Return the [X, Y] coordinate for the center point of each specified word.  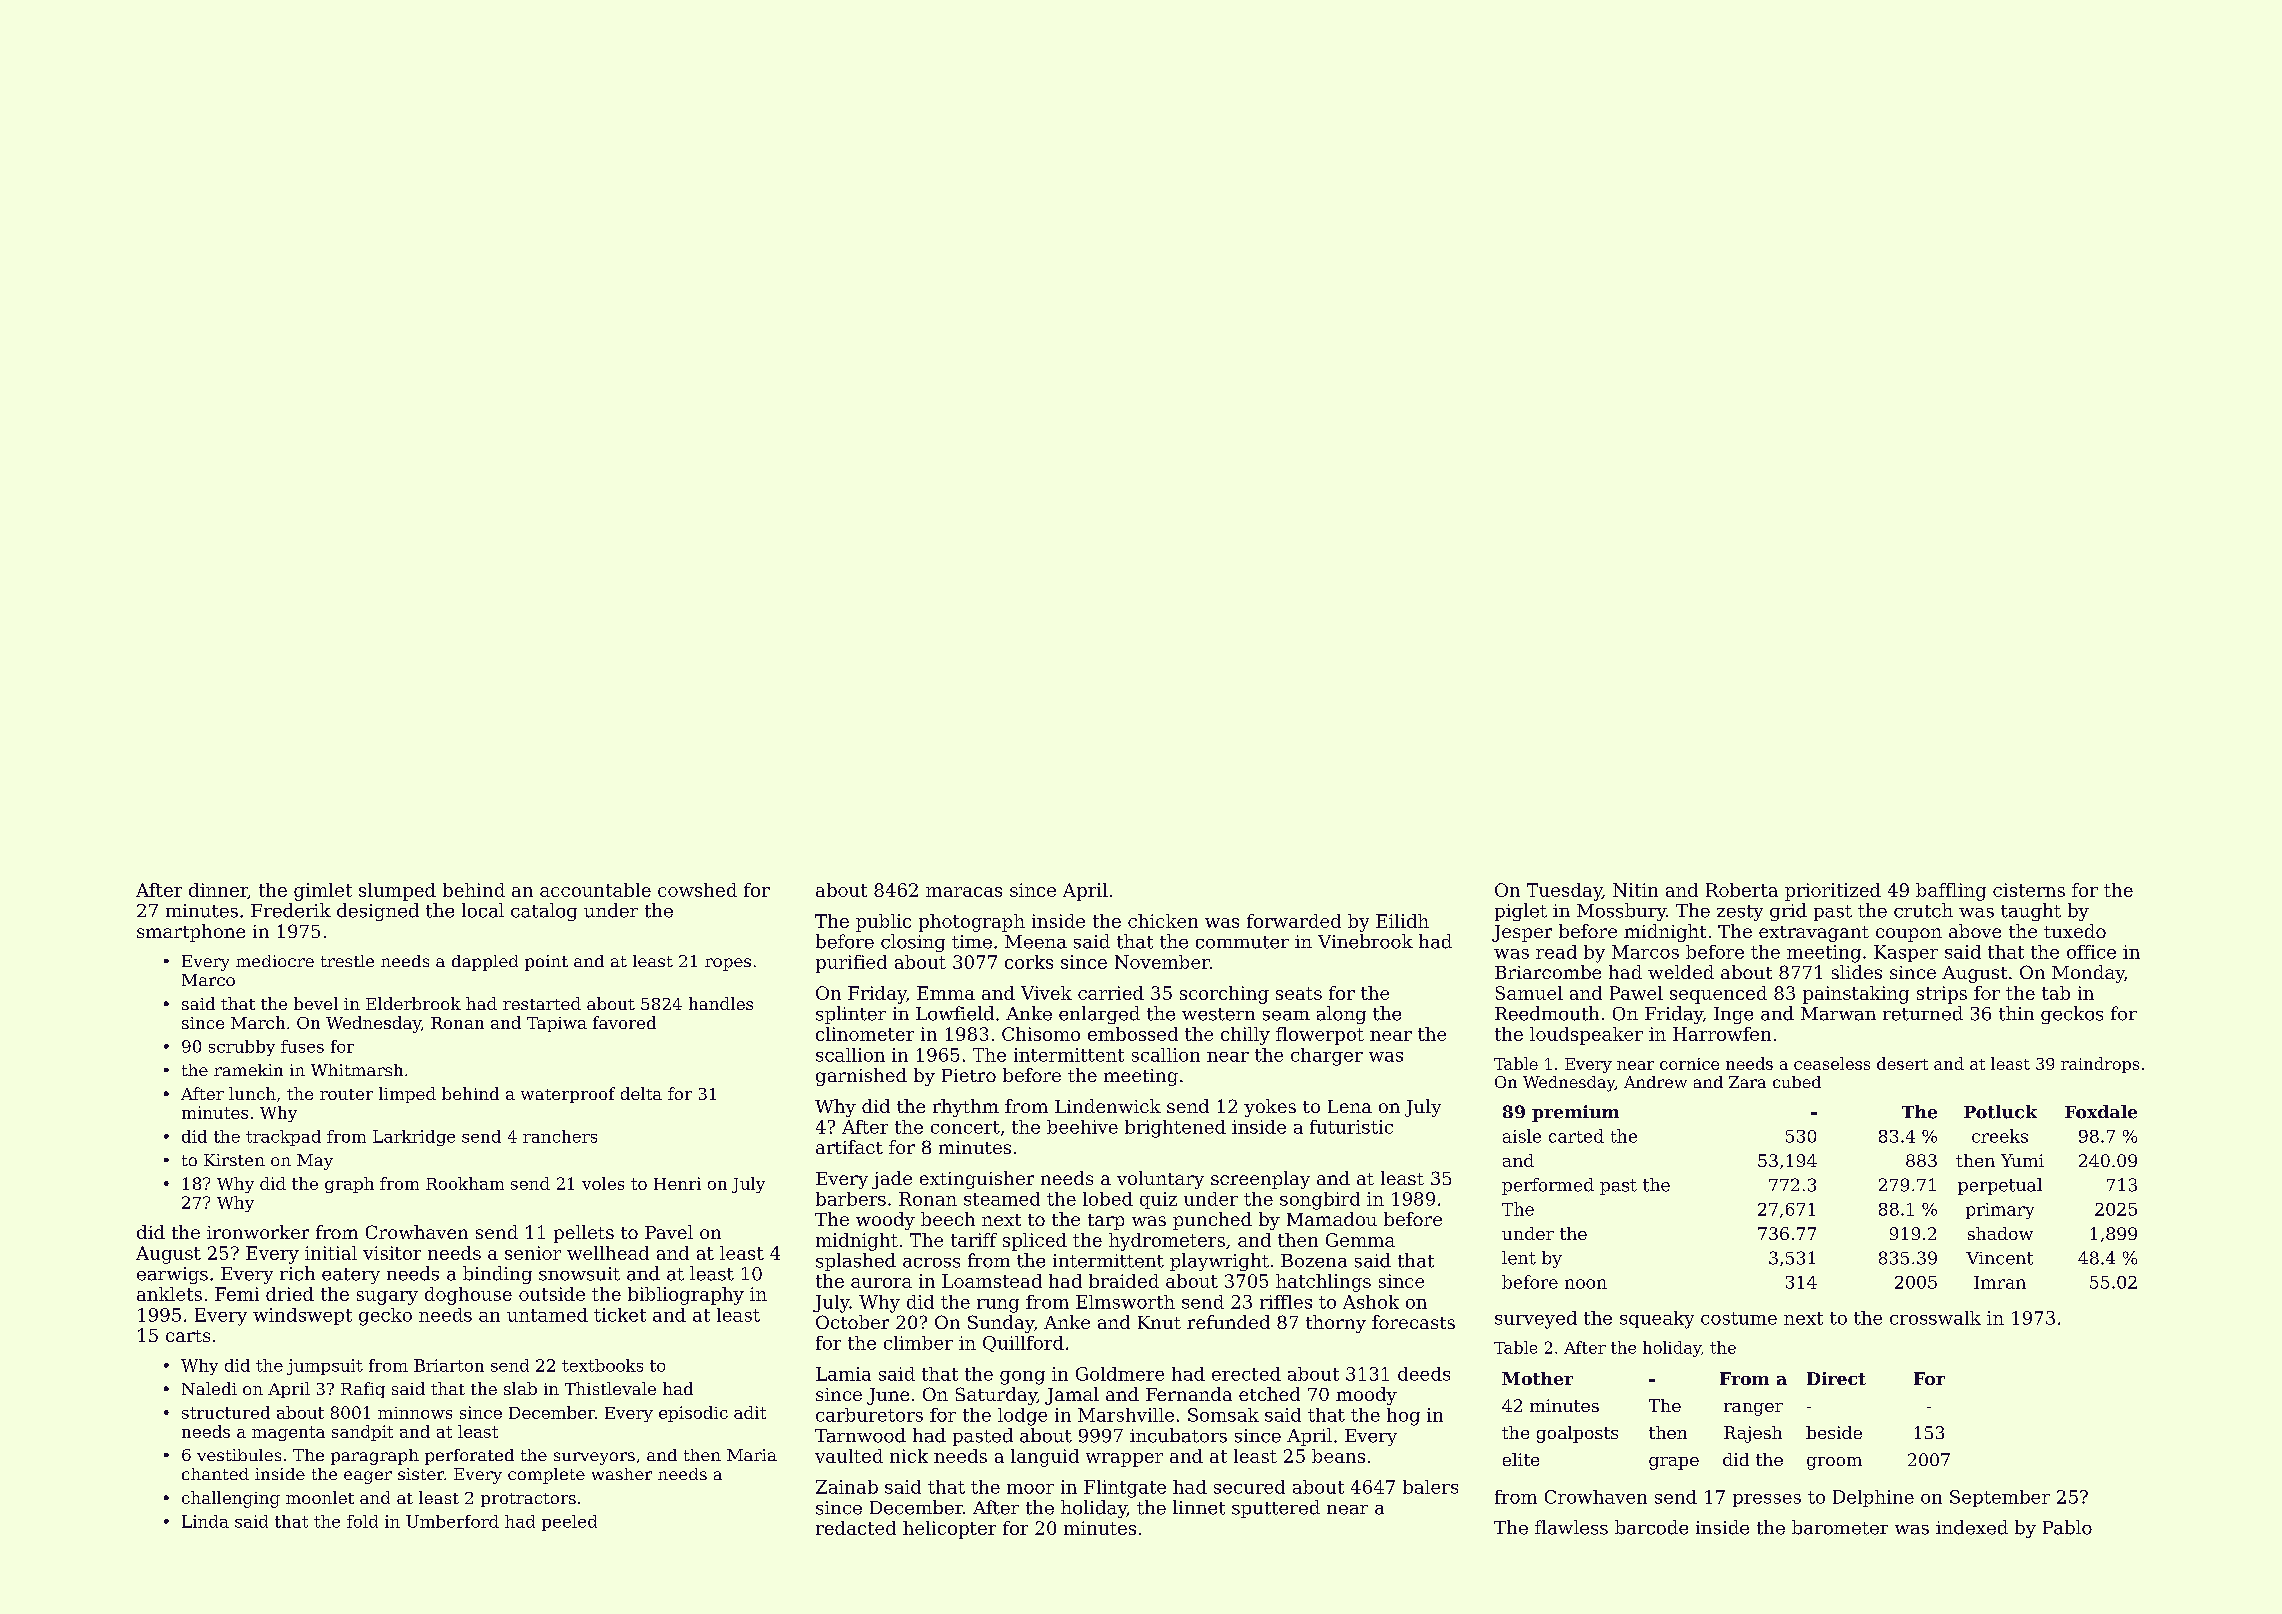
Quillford [1023, 1344]
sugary [387, 1298]
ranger [1753, 1409]
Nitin [1635, 890]
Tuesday [1564, 892]
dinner [218, 891]
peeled [569, 1523]
